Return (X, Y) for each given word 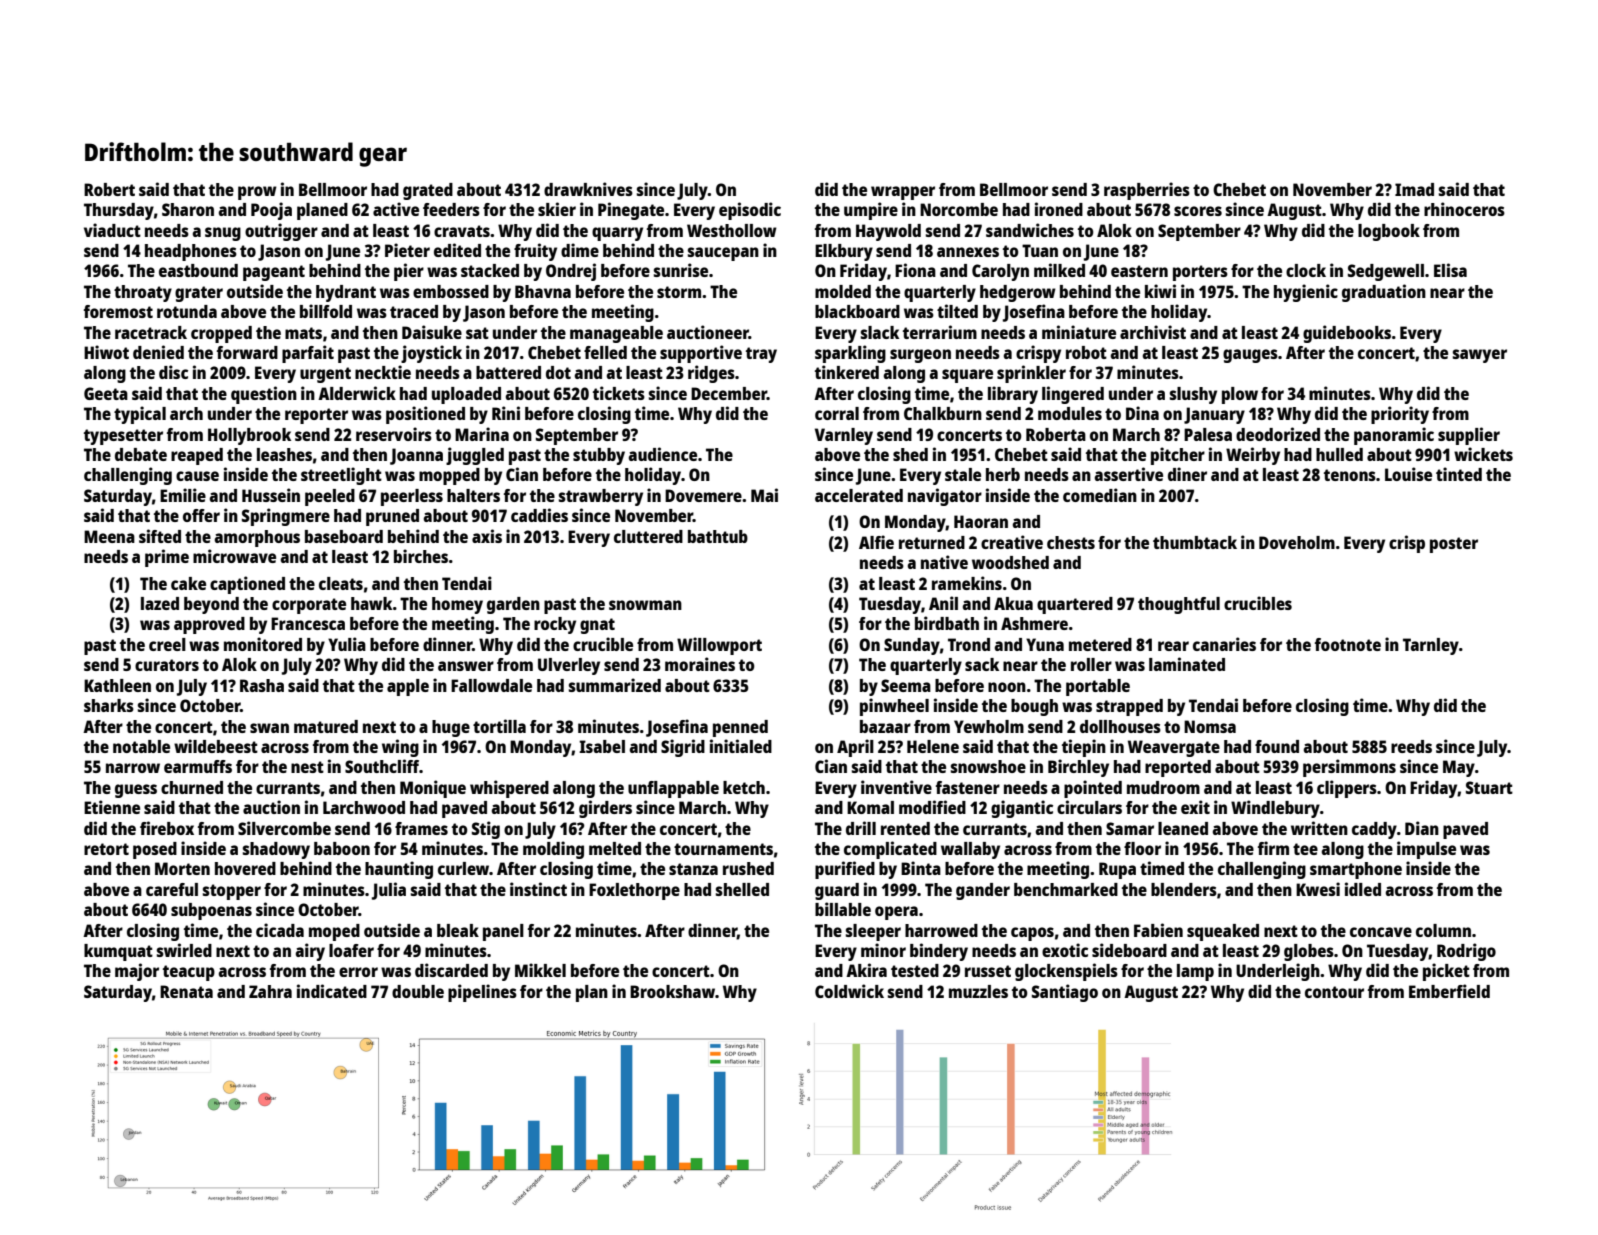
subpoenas (211, 911)
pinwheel (894, 707)
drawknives (588, 189)
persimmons (1349, 768)
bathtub (718, 536)
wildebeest (216, 746)
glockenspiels (1066, 972)
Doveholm (1297, 542)
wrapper (903, 193)
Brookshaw (672, 991)
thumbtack (1195, 542)
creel (167, 644)
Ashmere (1034, 623)
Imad (1414, 189)
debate (141, 454)
